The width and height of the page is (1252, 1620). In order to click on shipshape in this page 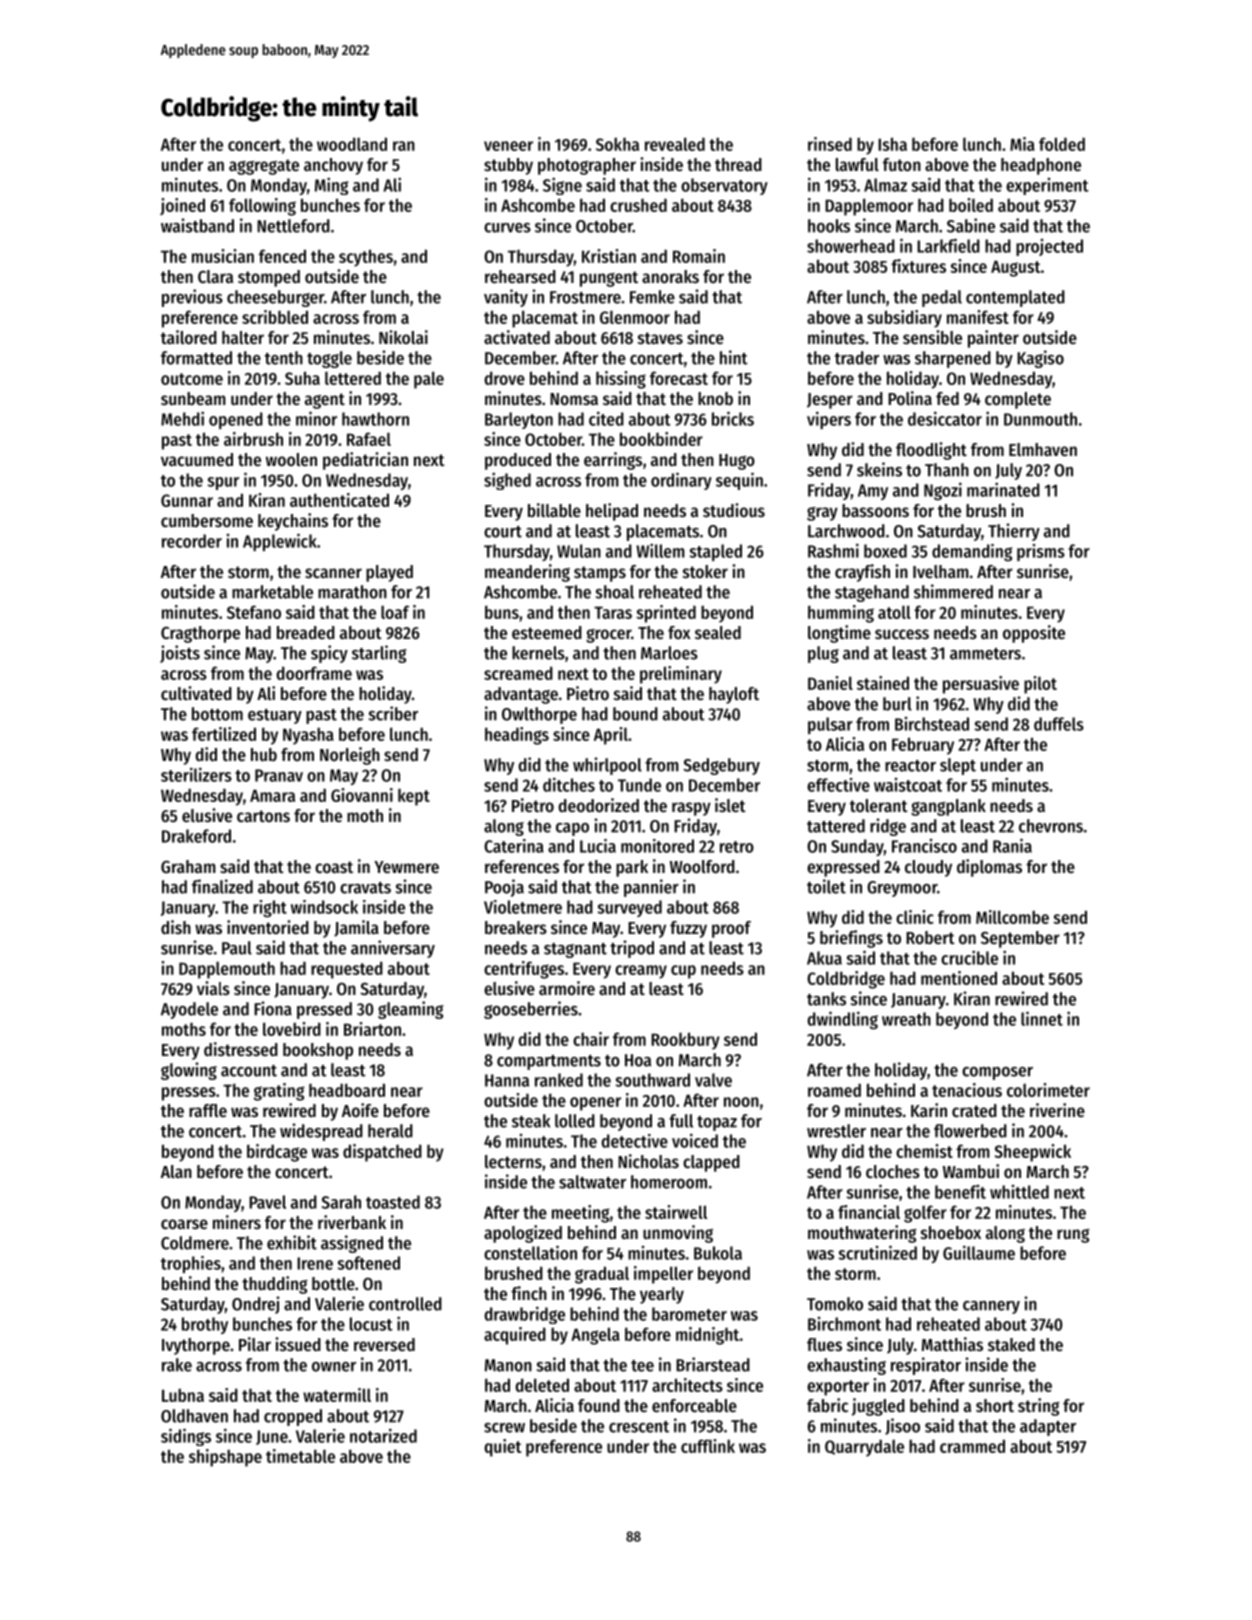, I will do `click(225, 1458)`.
